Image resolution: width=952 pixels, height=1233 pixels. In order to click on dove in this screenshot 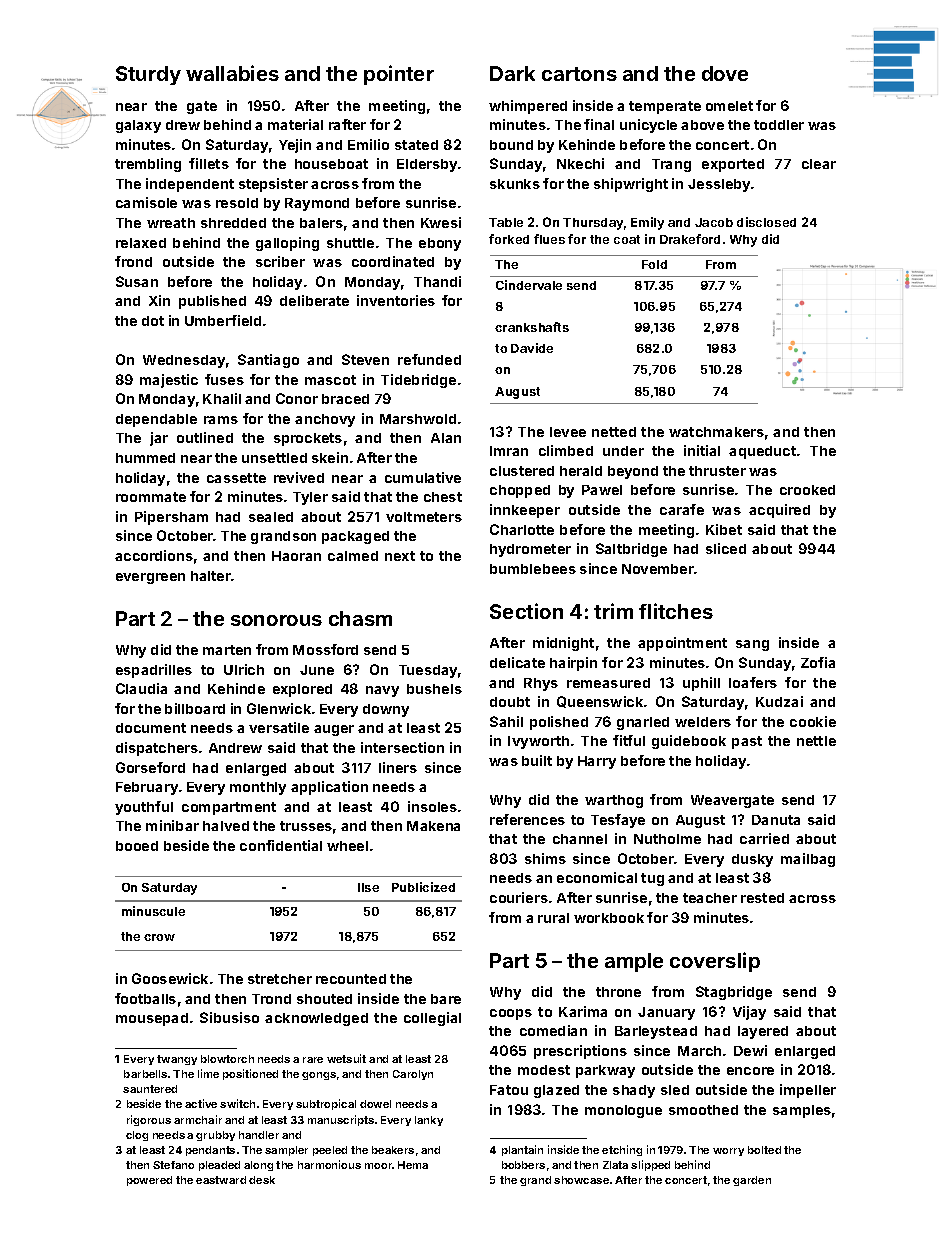, I will do `click(725, 73)`.
